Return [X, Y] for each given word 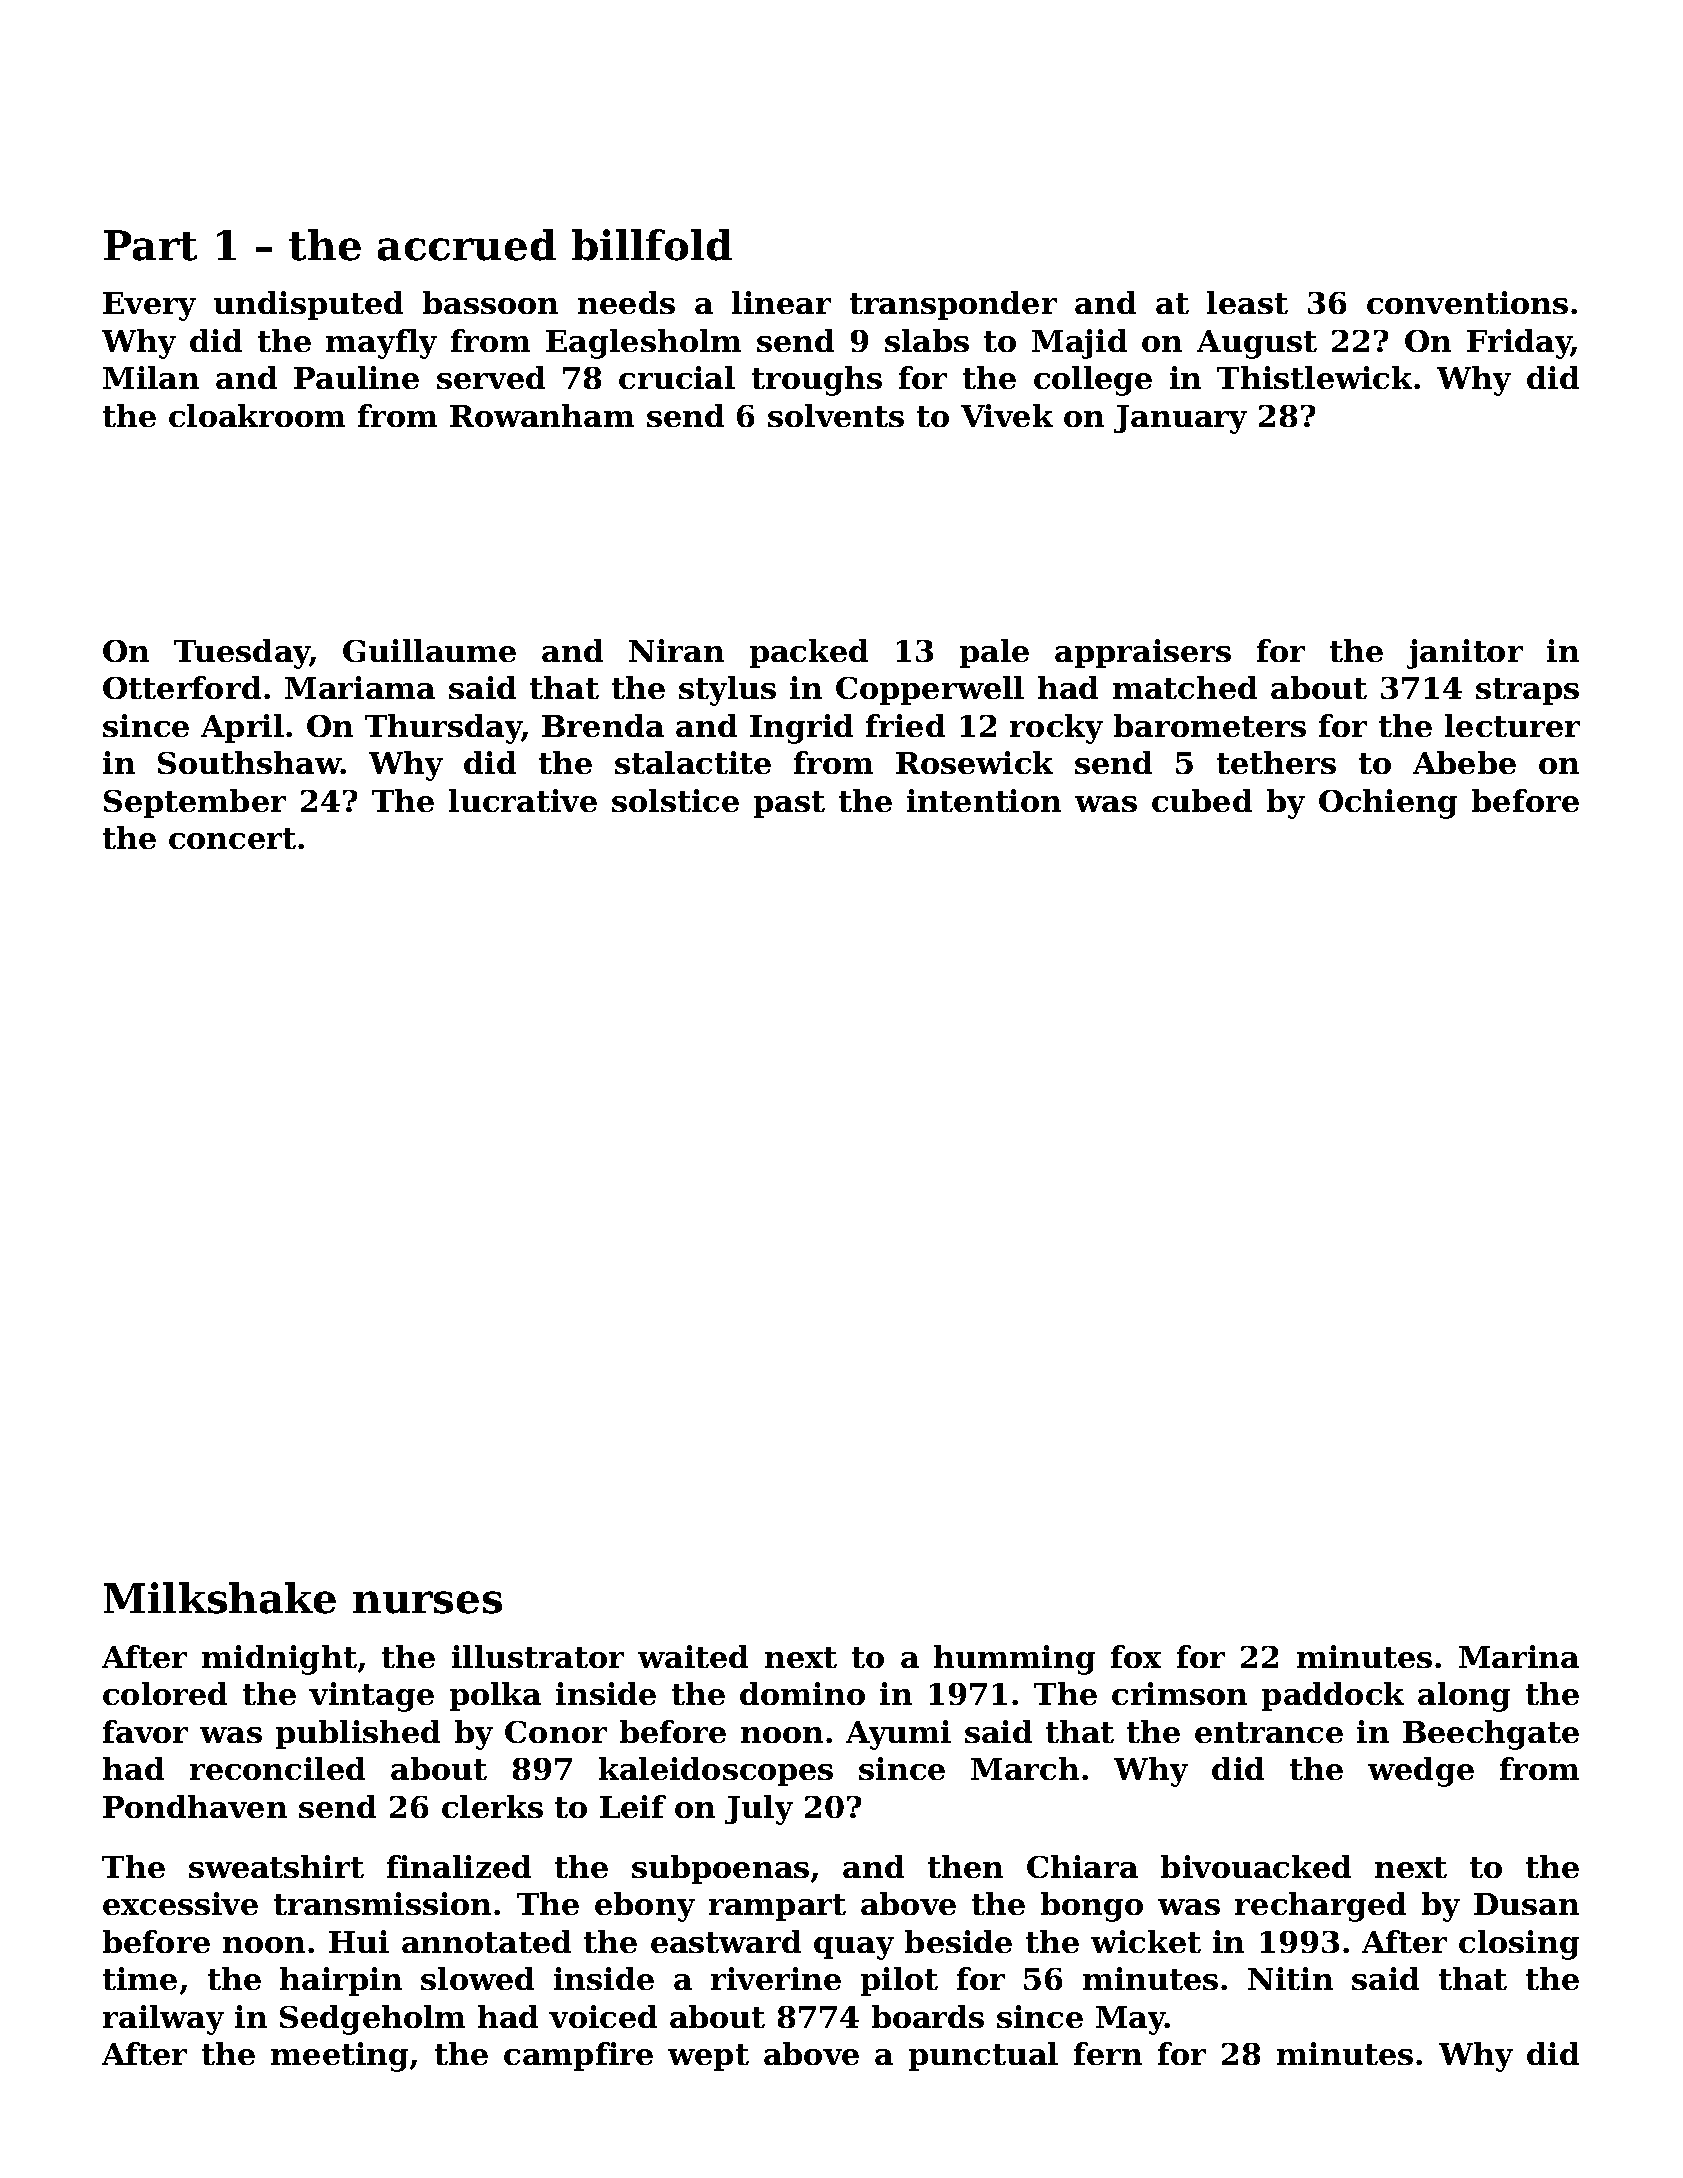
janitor [1465, 654]
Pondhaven [195, 1806]
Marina [1519, 1656]
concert [232, 838]
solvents [836, 415]
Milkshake [220, 1598]
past [789, 804]
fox [1136, 1656]
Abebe [1464, 762]
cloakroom [257, 415]
